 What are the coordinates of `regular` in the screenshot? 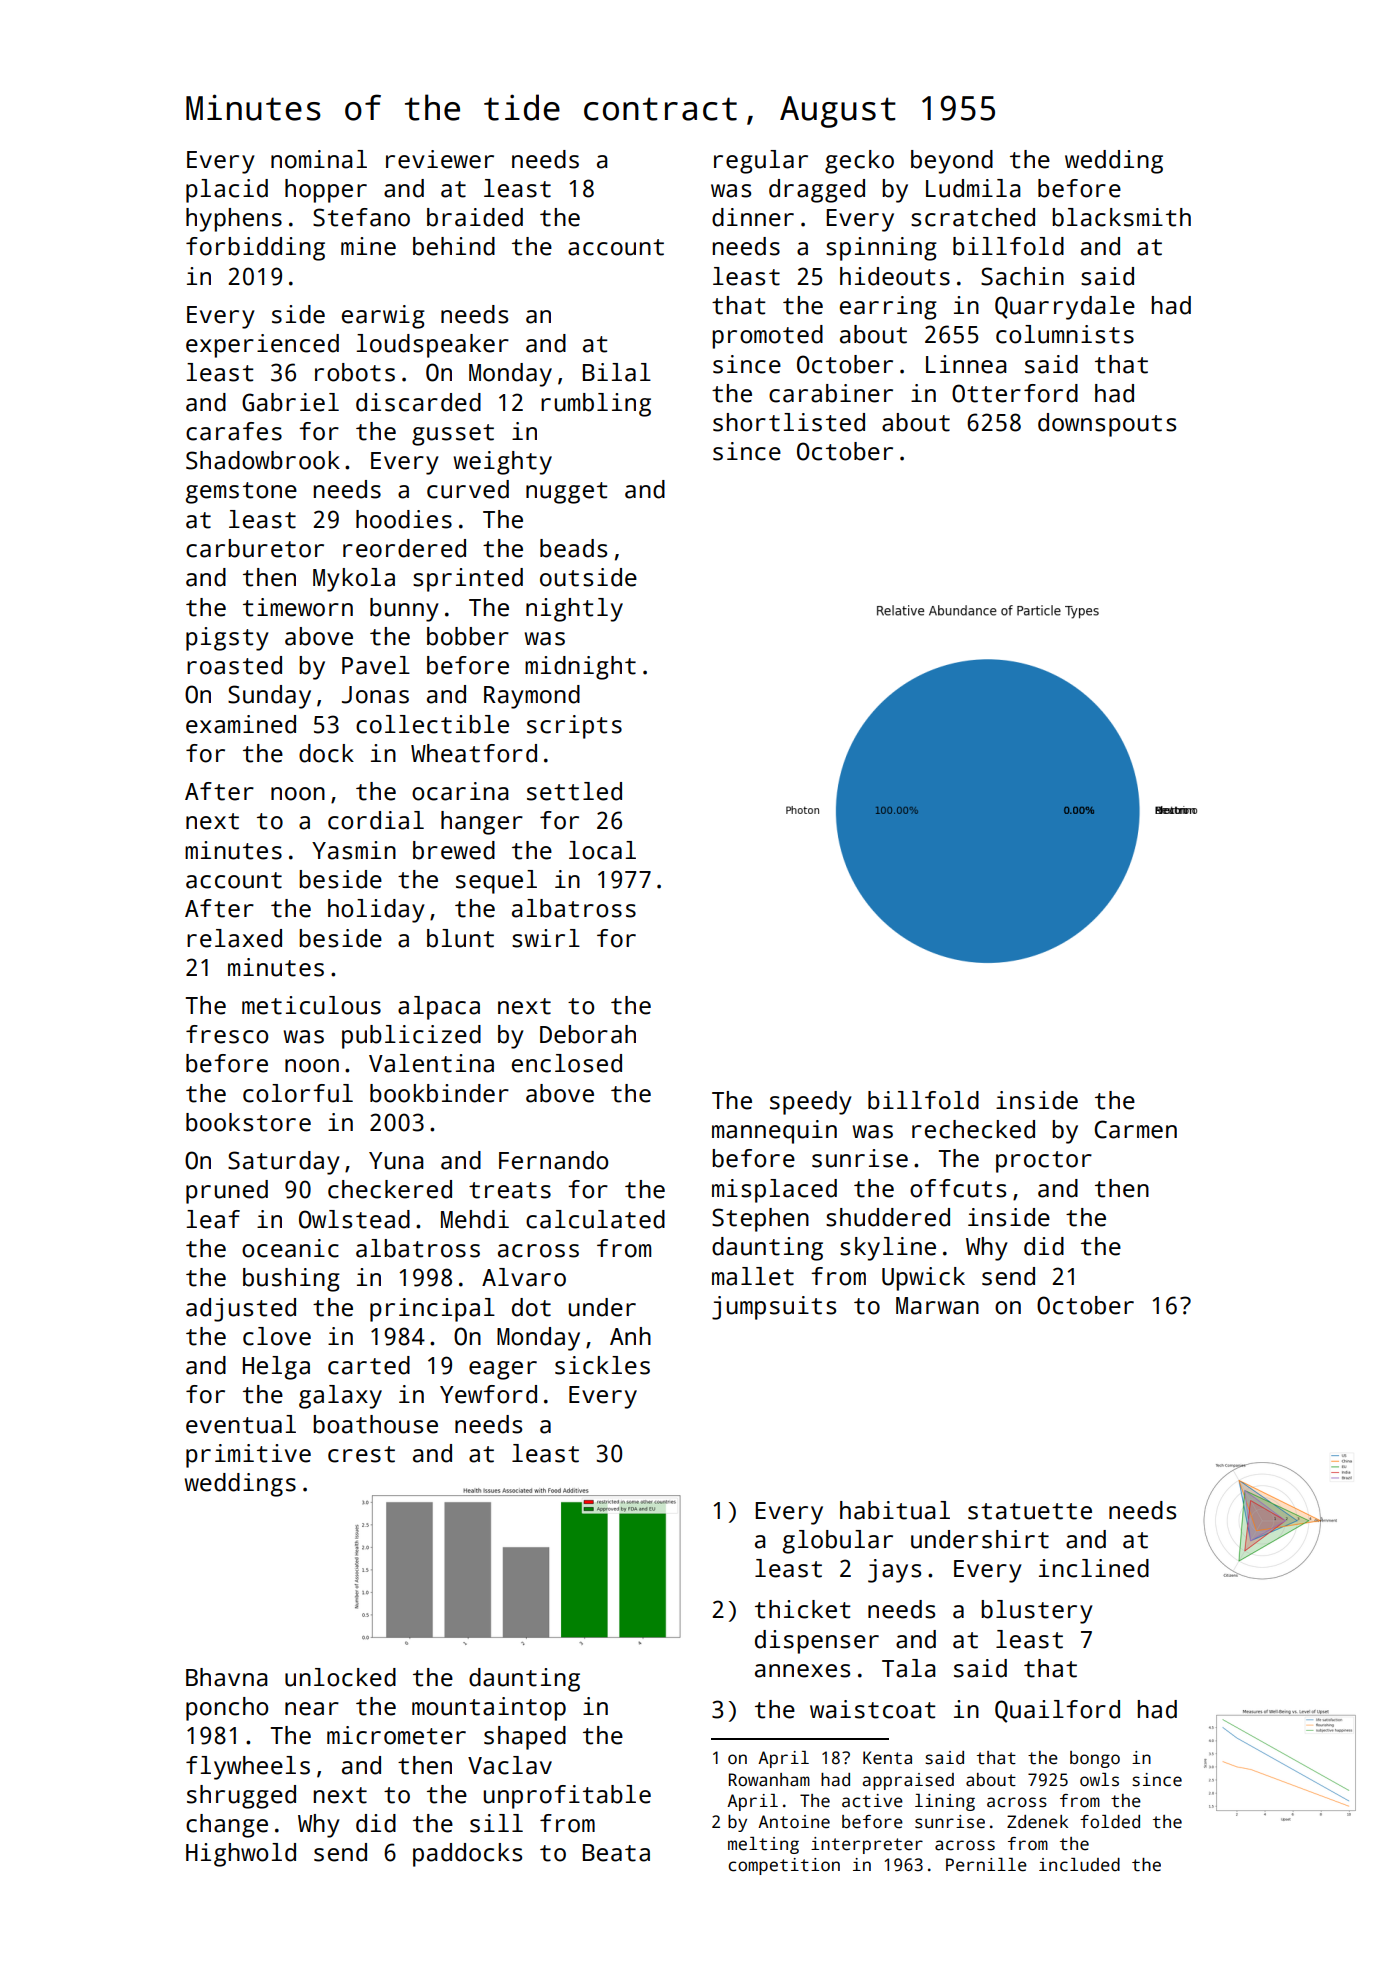 It's located at (761, 162).
